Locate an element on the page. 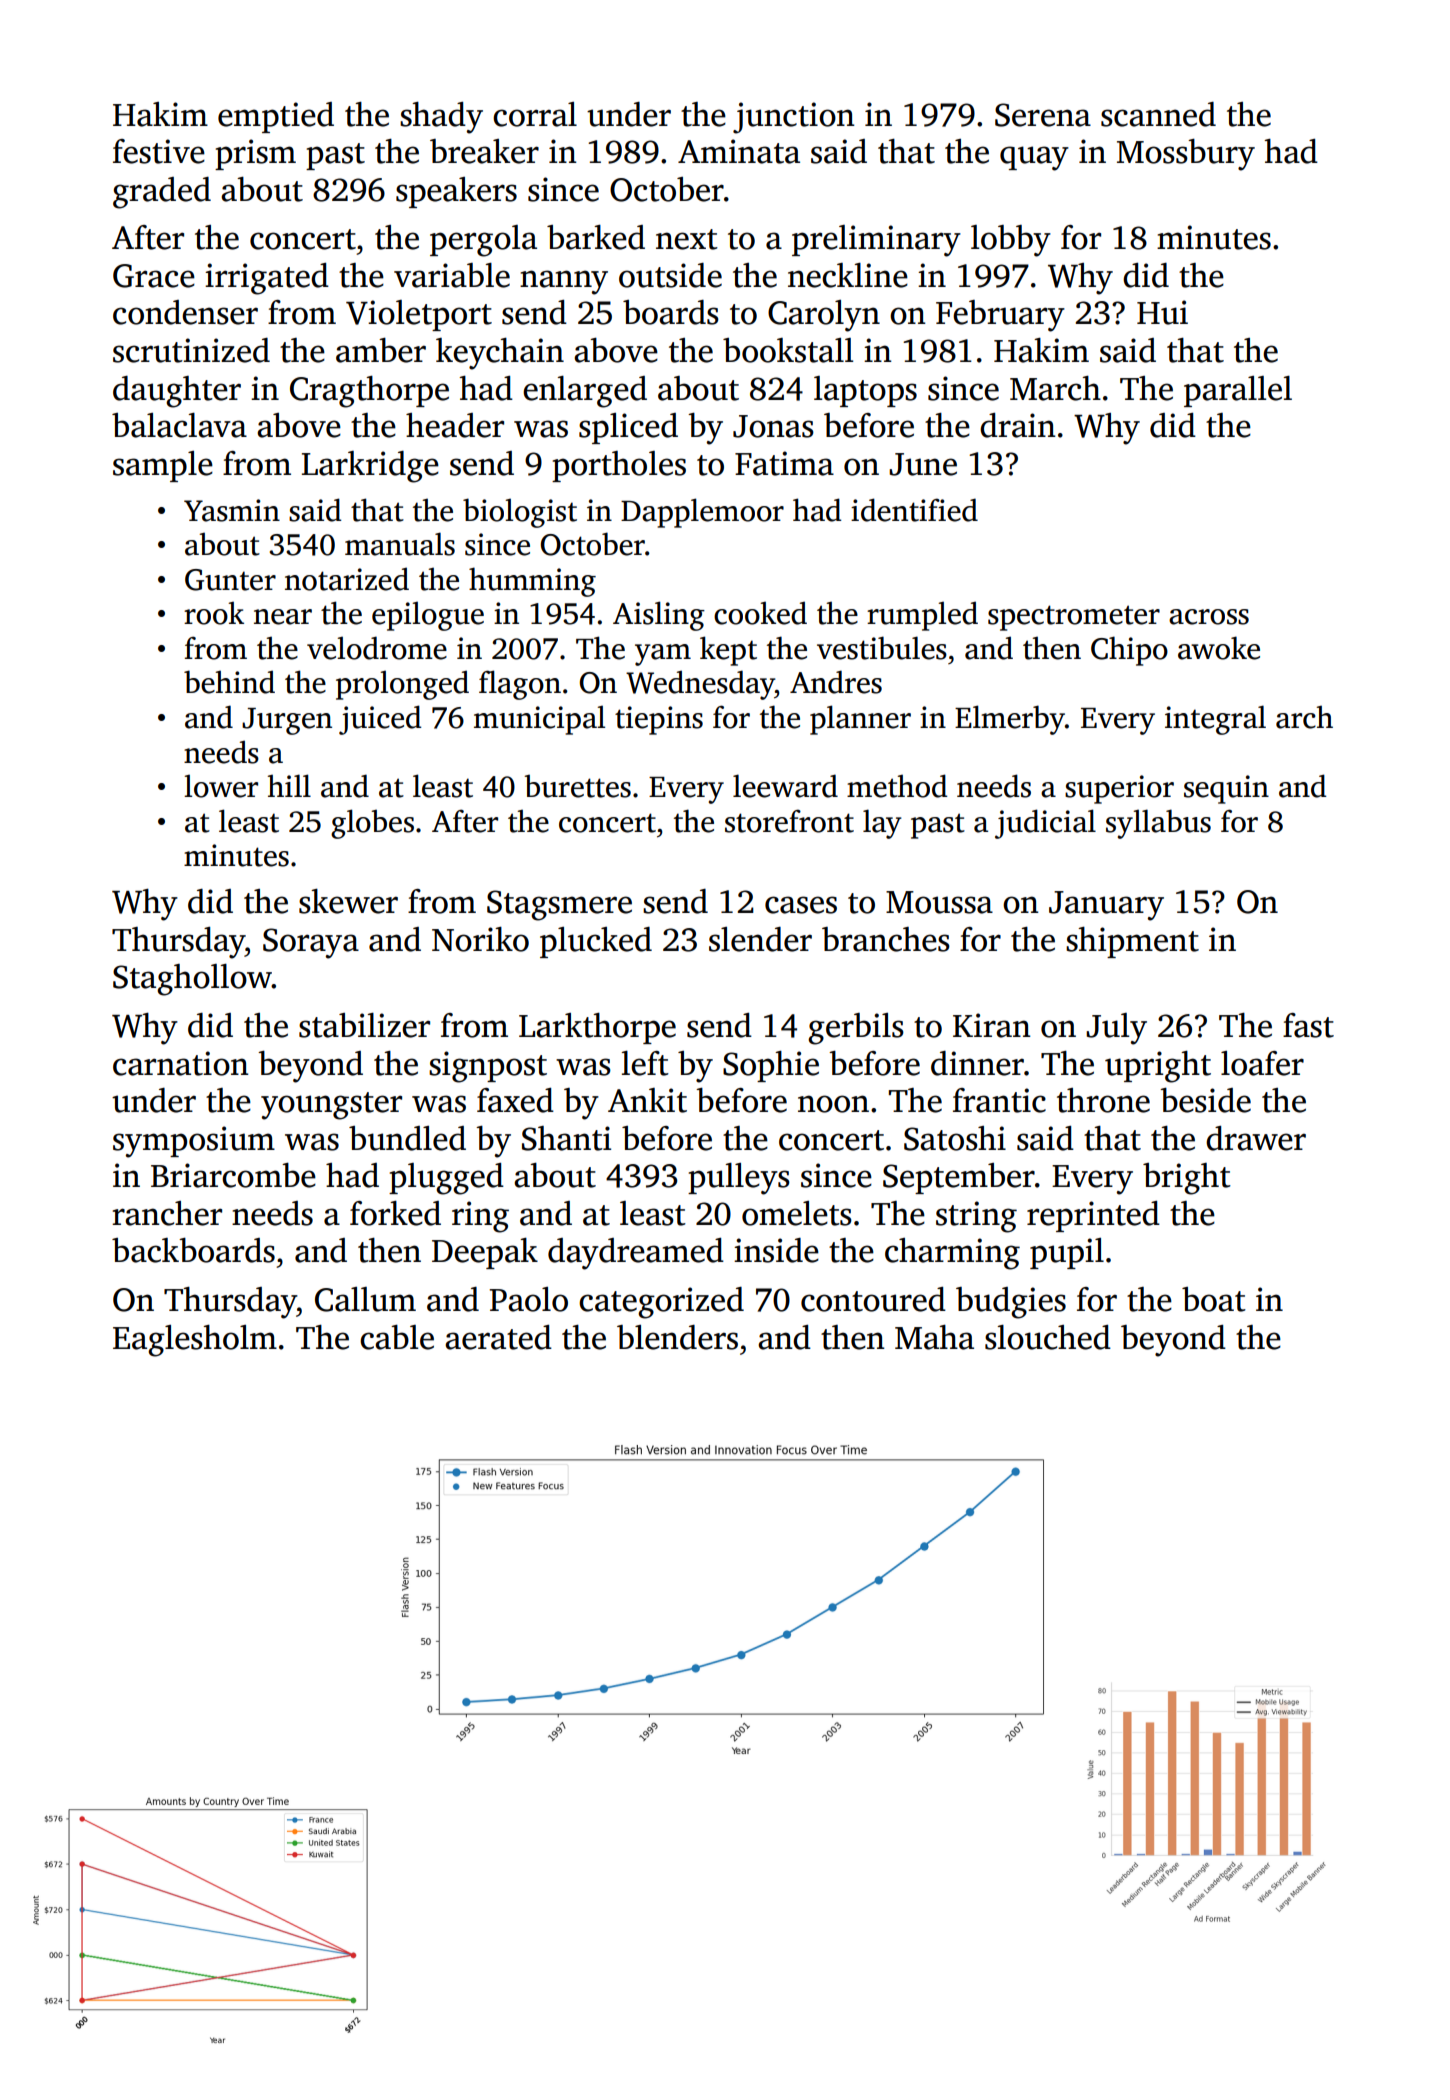 The image size is (1450, 2100). scanned is located at coordinates (1158, 114).
